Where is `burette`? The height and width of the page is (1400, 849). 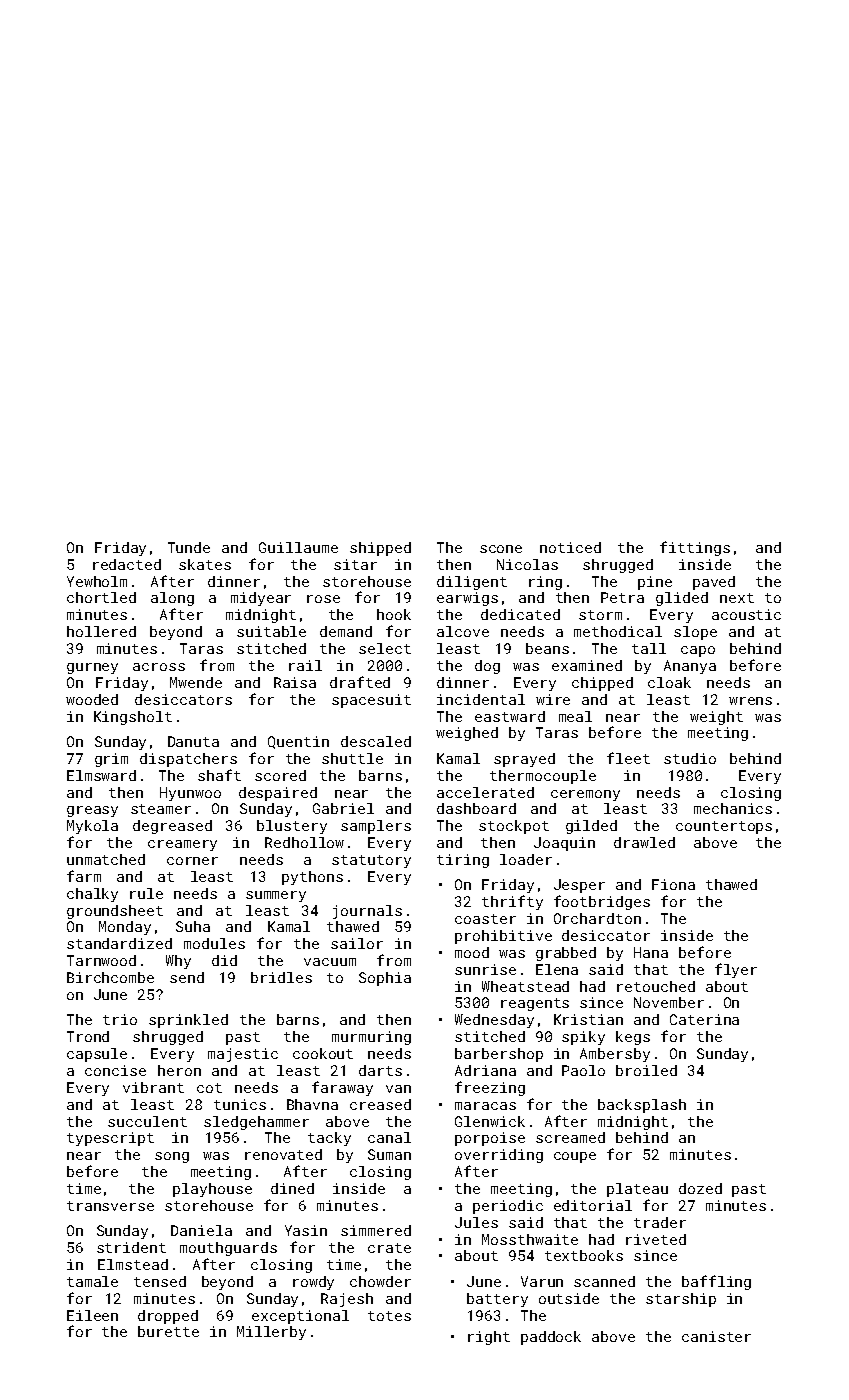 burette is located at coordinates (168, 1331).
